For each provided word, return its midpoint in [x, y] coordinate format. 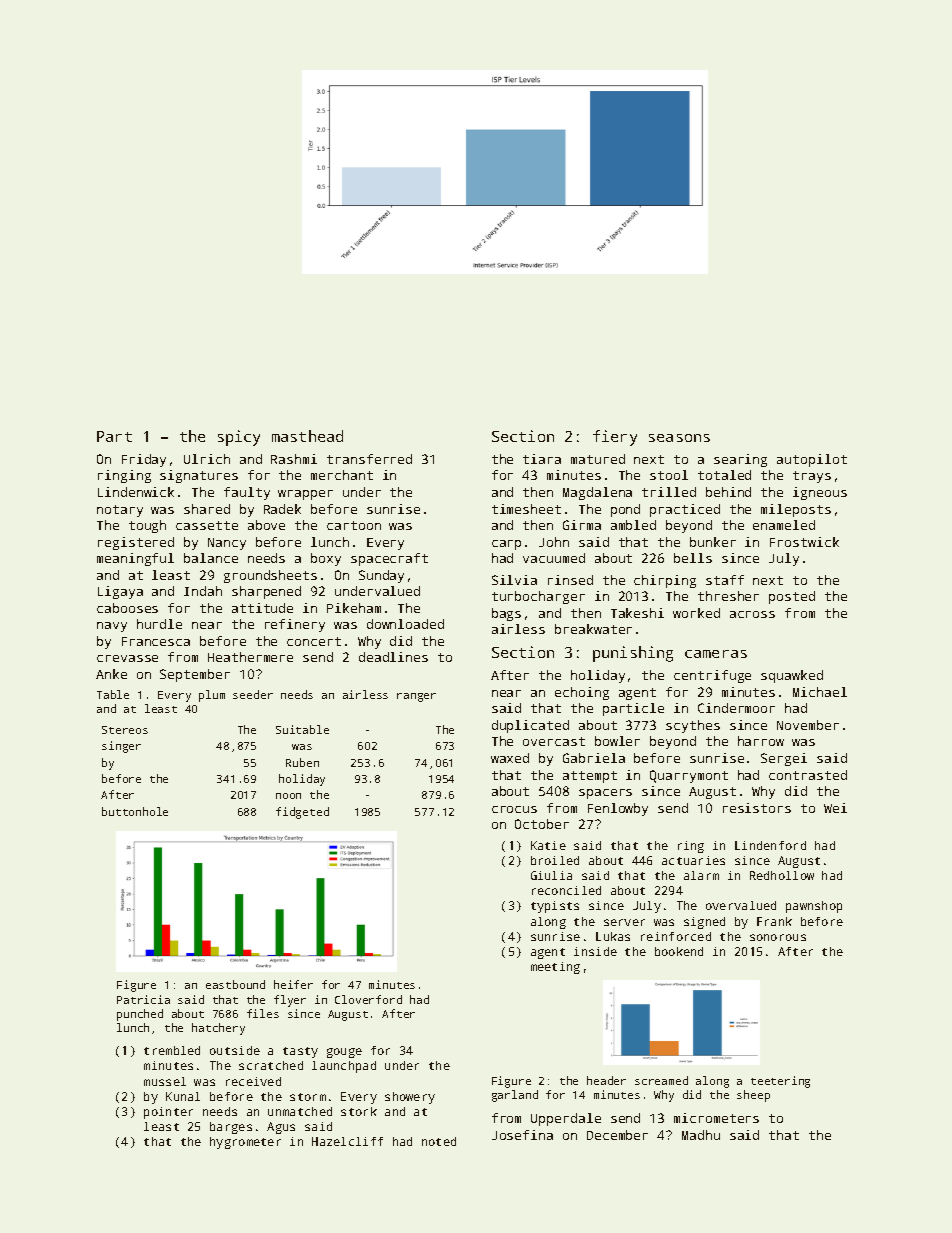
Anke [111, 674]
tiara [542, 459]
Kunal [183, 1096]
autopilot [812, 460]
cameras [716, 654]
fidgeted [302, 813]
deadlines [393, 657]
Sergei [784, 759]
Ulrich [207, 459]
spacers [605, 794]
